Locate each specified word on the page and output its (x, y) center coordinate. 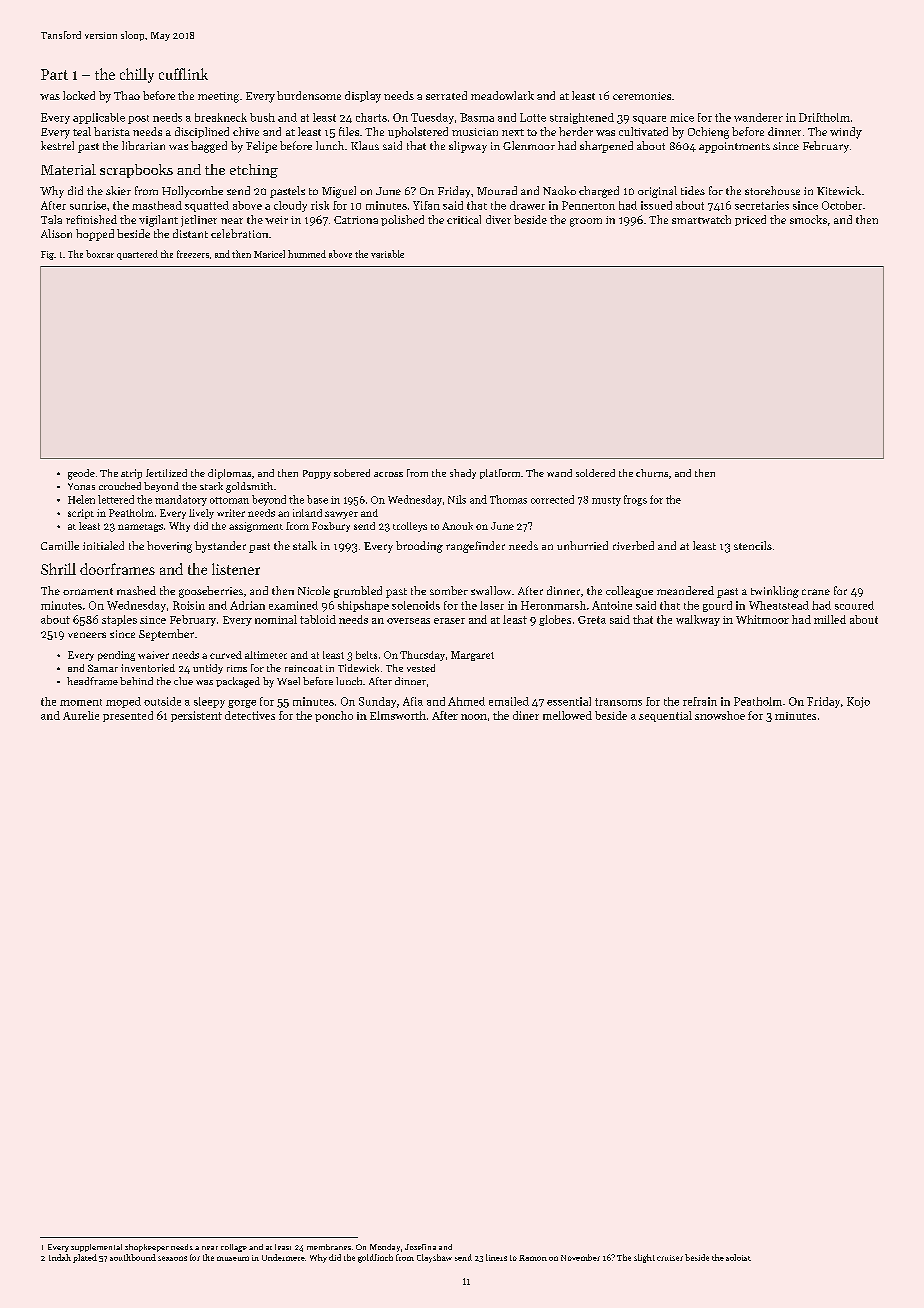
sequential (665, 716)
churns (652, 473)
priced (750, 220)
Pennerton (588, 205)
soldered (595, 473)
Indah (60, 1257)
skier (118, 190)
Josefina (420, 1247)
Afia (413, 701)
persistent (196, 716)
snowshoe (720, 715)
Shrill (58, 569)
